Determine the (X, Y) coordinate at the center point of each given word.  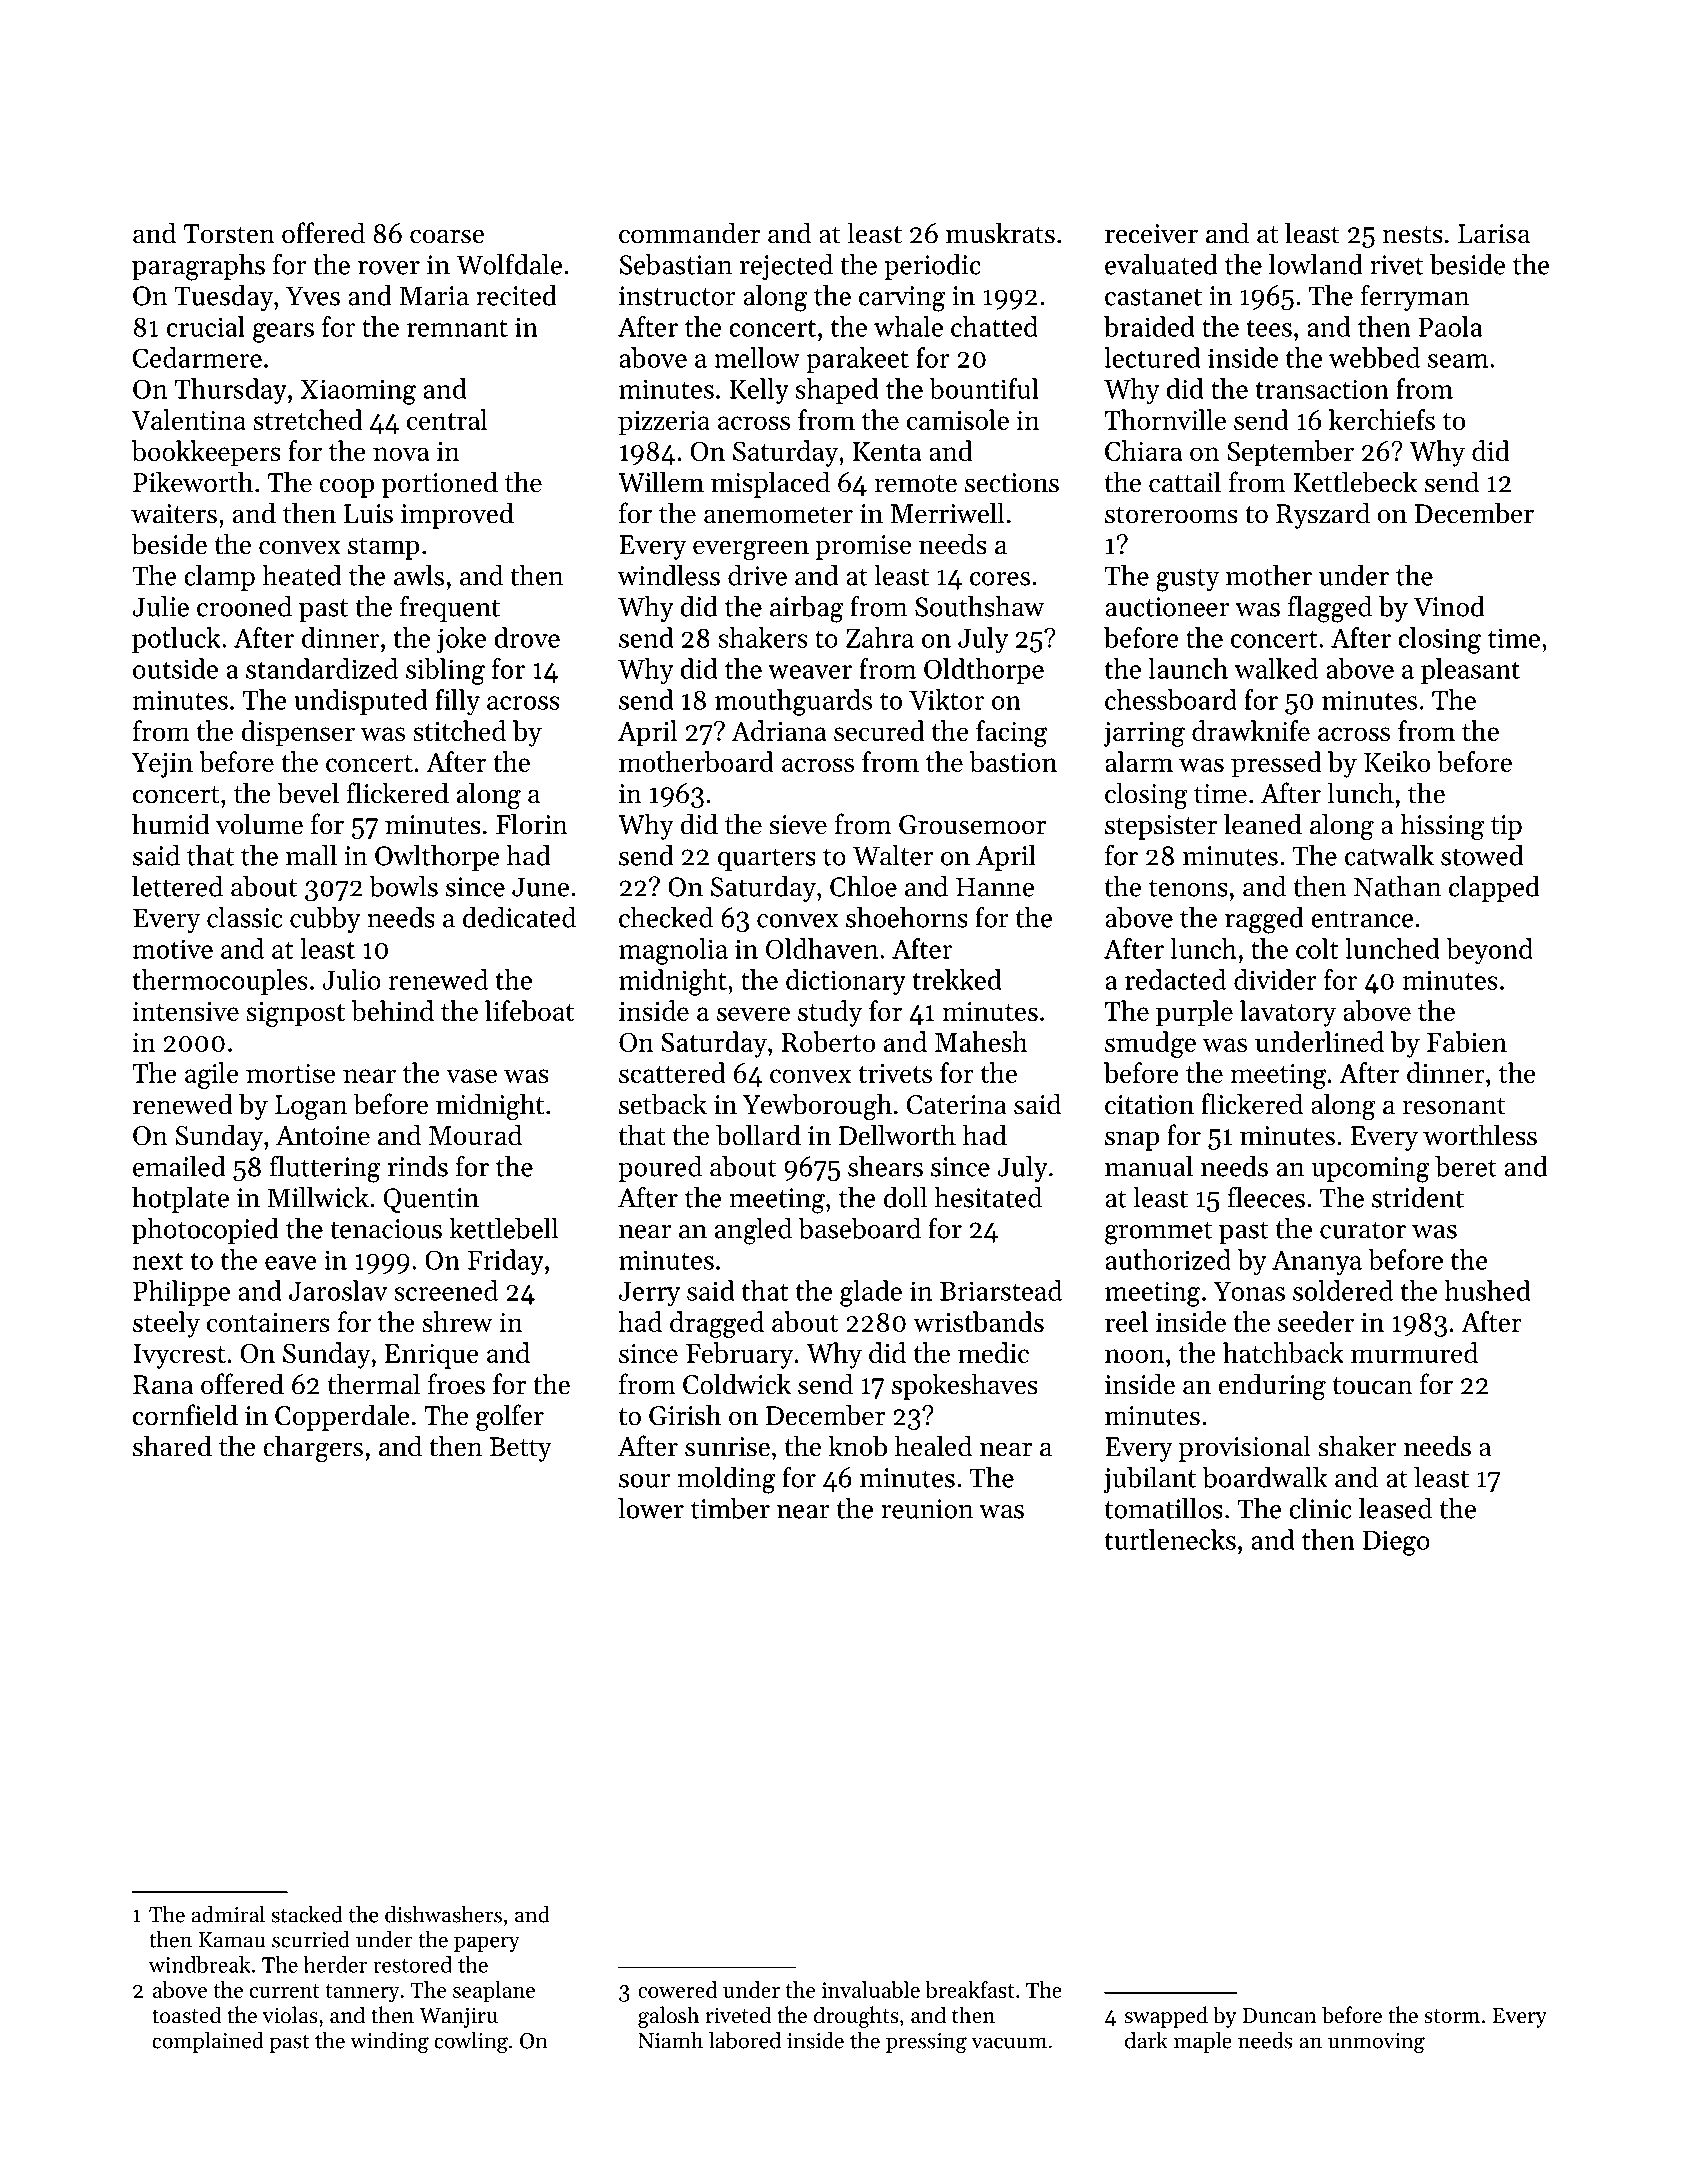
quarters (767, 859)
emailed (179, 1166)
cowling (471, 2042)
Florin (532, 824)
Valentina (188, 419)
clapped (1494, 889)
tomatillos (1164, 1508)
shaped (837, 391)
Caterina (957, 1105)
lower (651, 1508)
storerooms (1171, 515)
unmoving (1376, 2043)
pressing (926, 2043)
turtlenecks (1170, 1539)
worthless (1480, 1135)
